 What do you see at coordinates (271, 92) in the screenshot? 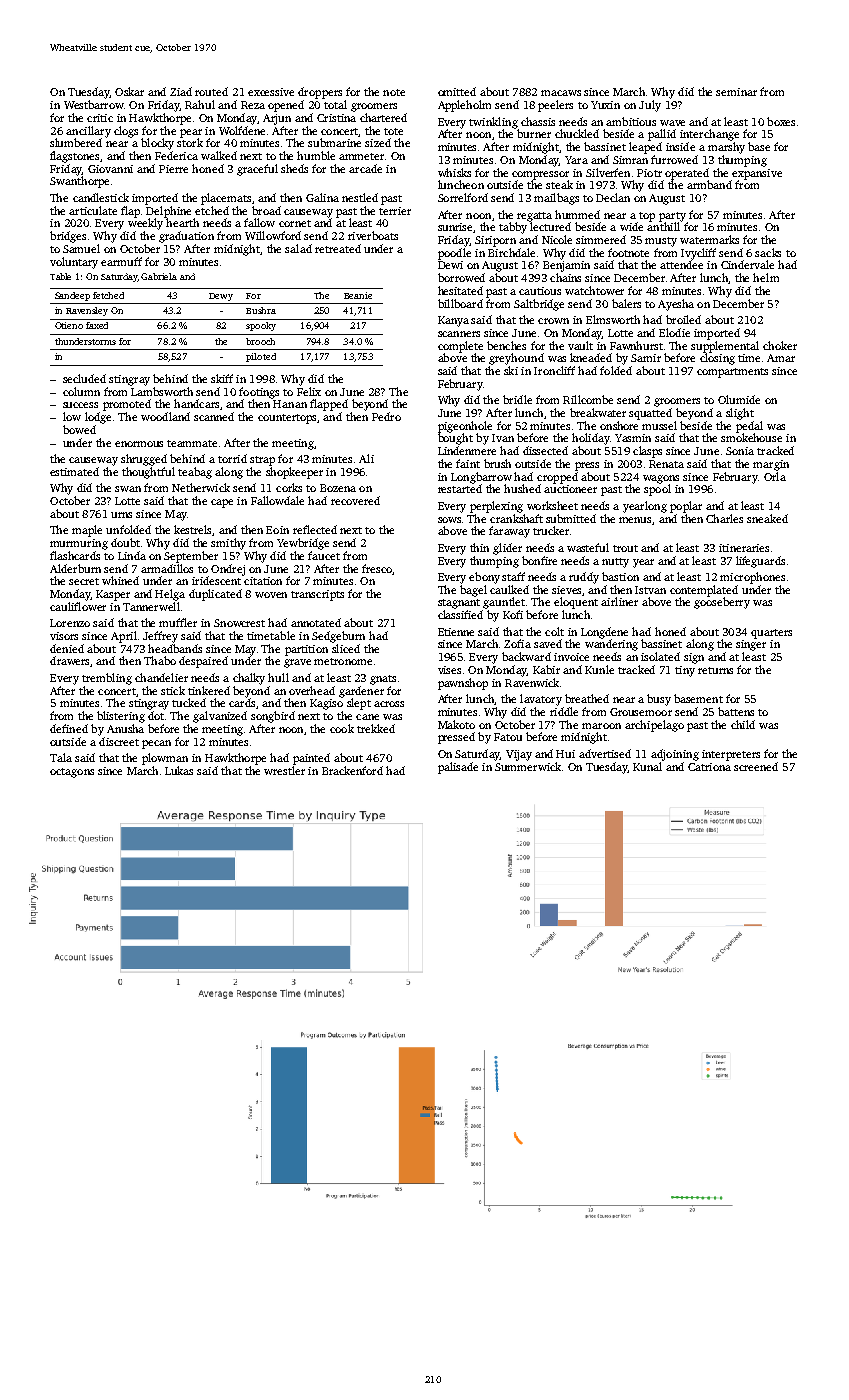
I see `excessive` at bounding box center [271, 92].
